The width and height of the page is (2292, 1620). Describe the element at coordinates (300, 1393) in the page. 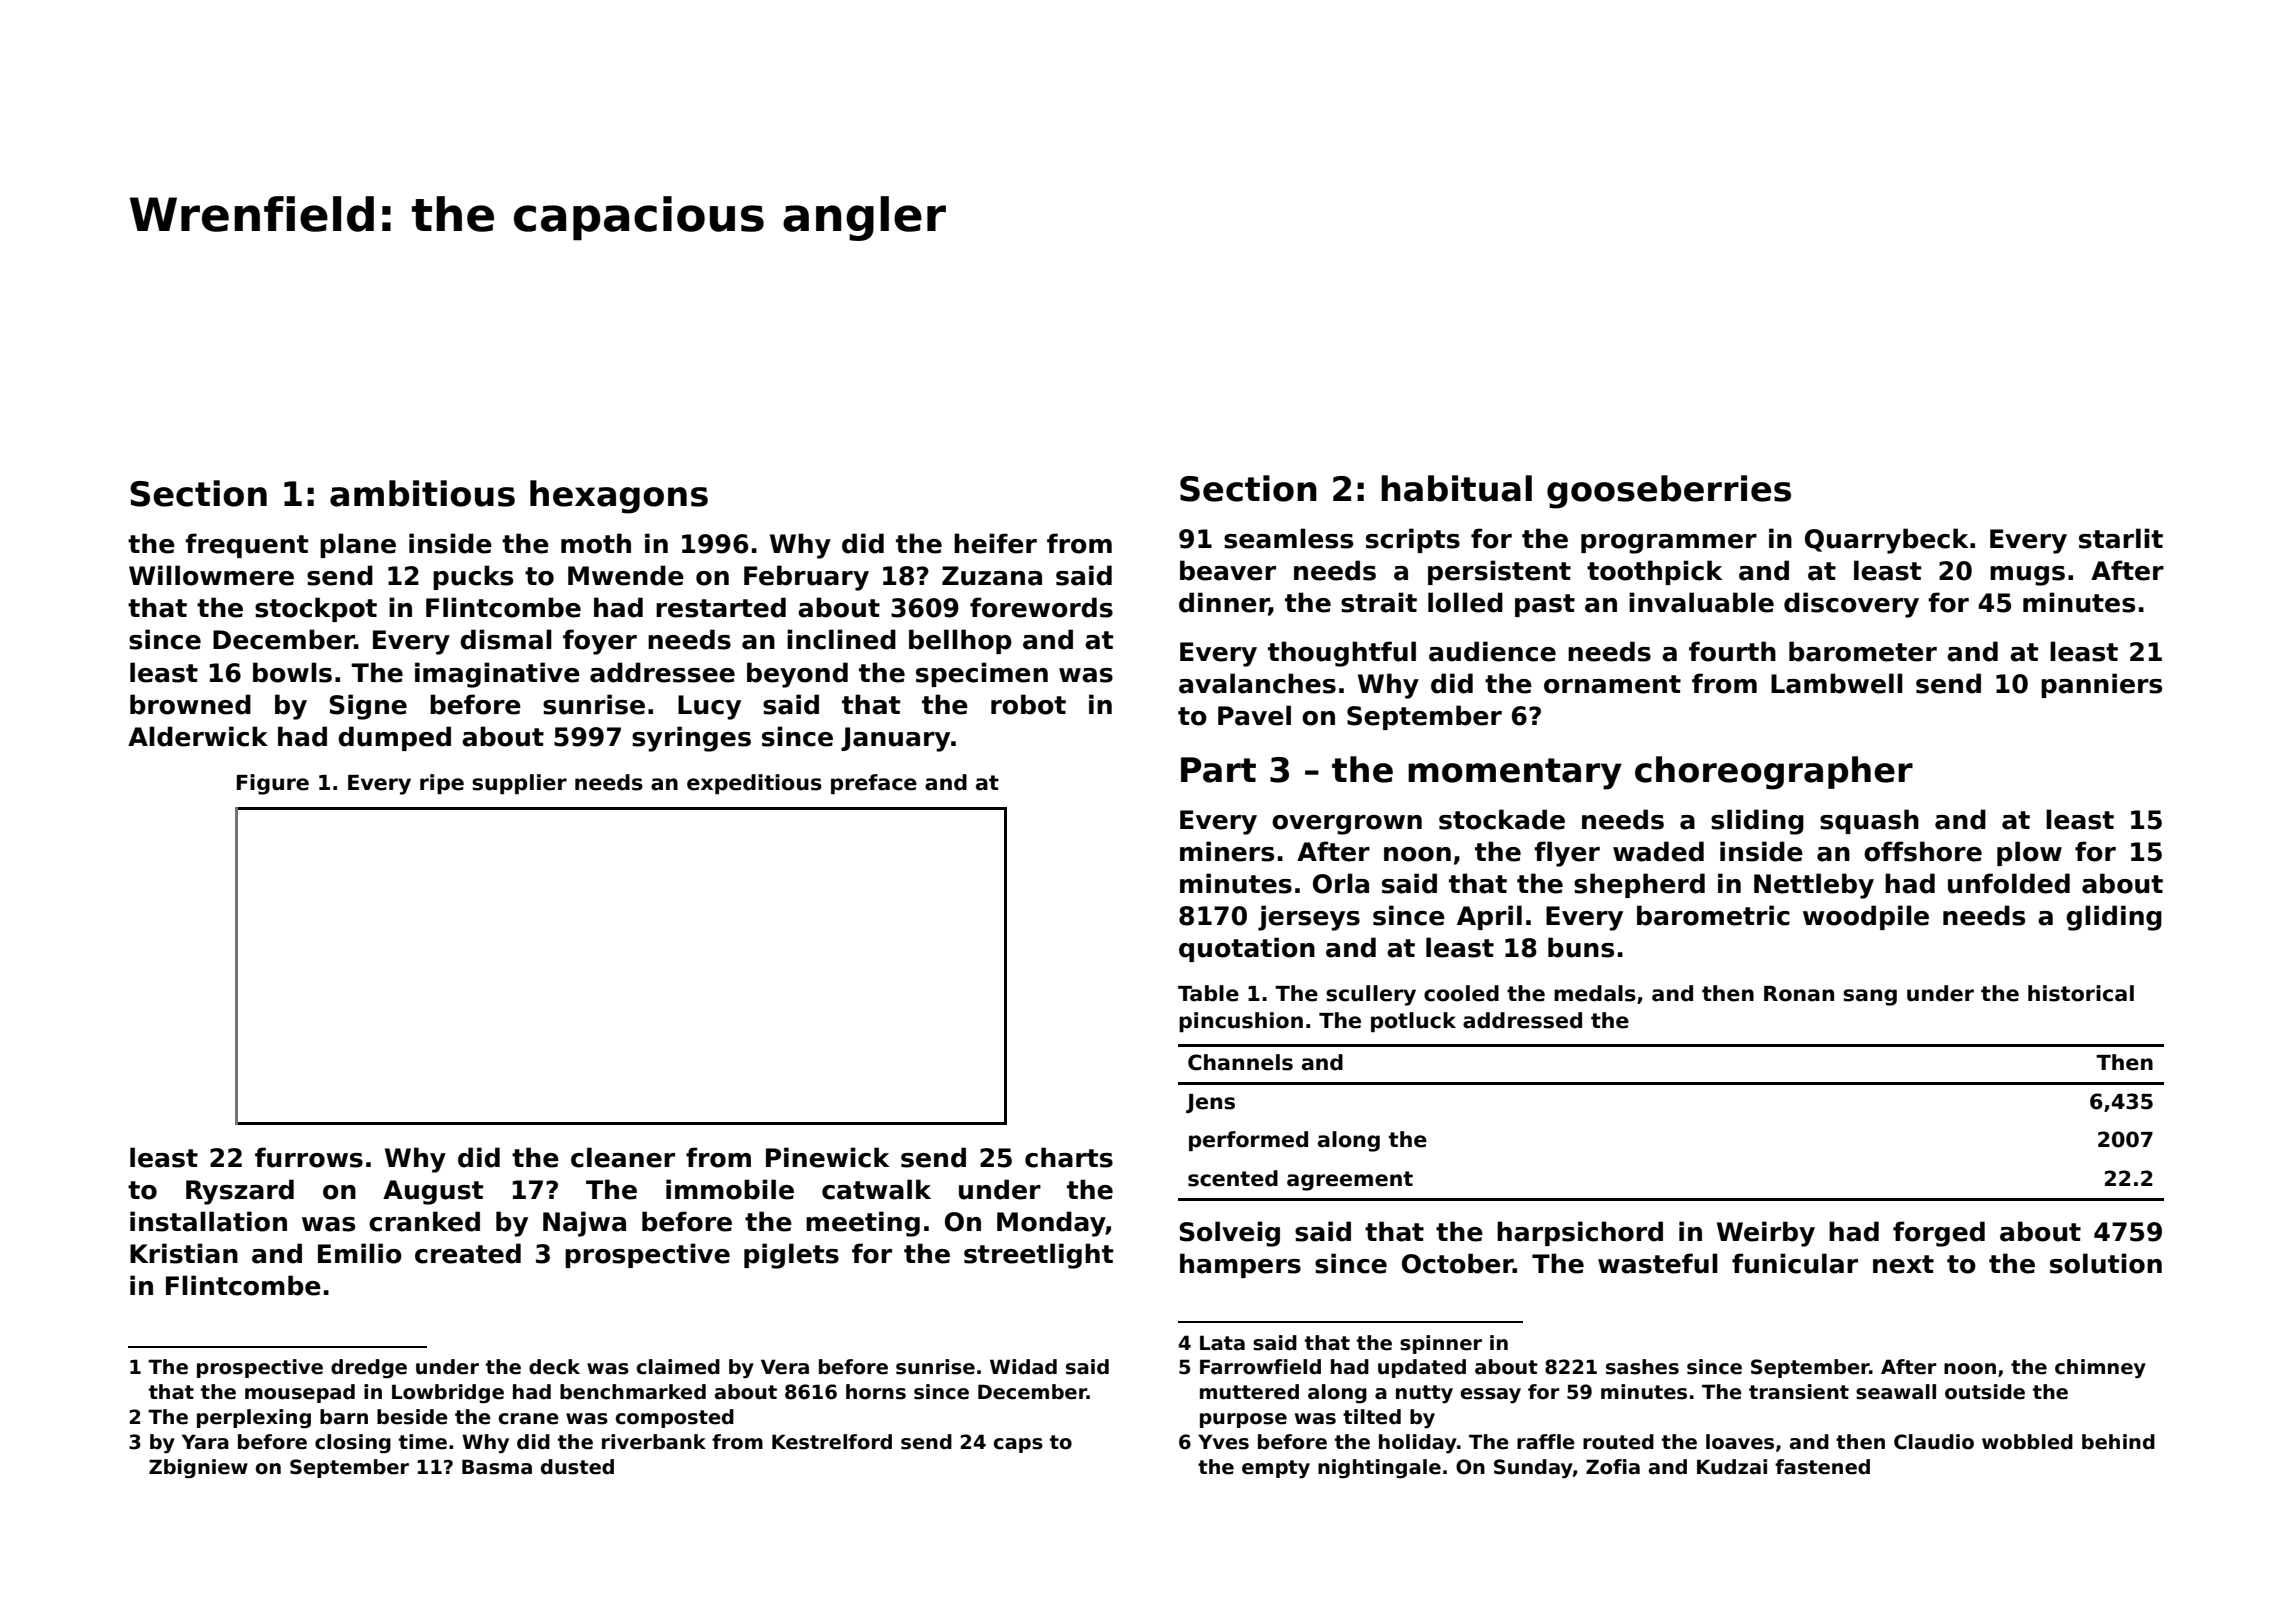

I see `mousepad` at that location.
